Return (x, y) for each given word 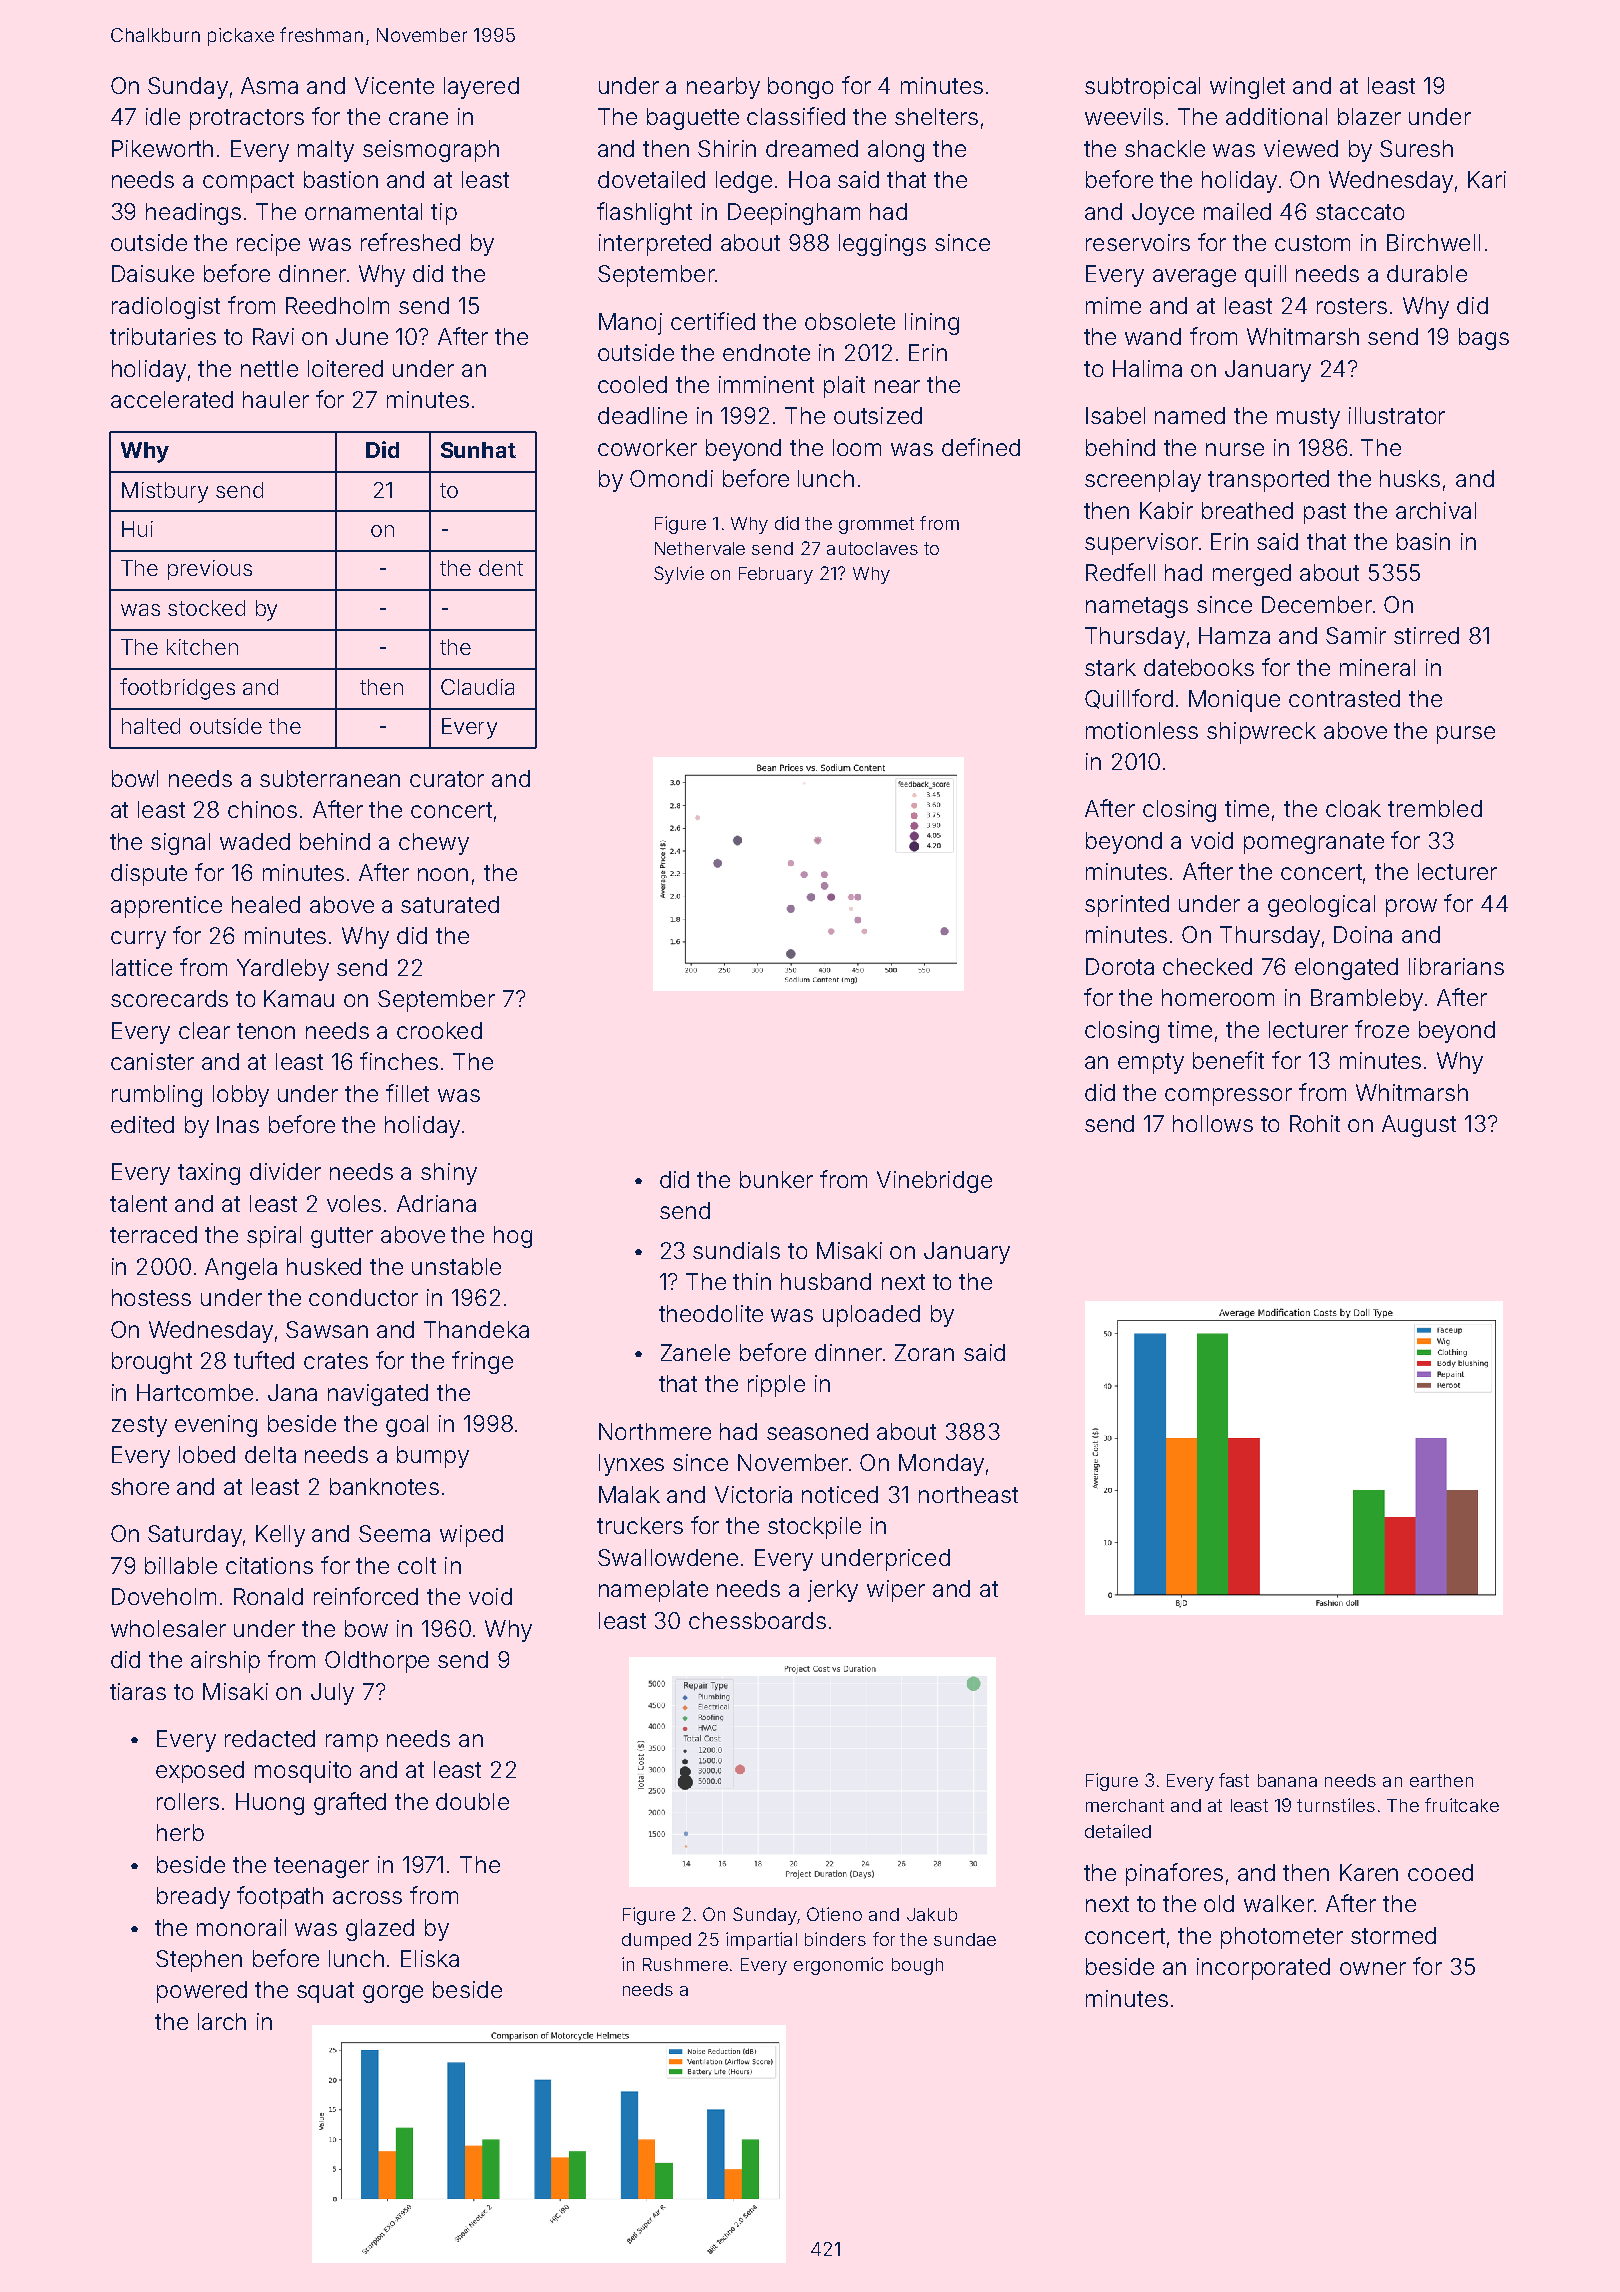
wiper (896, 1591)
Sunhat (478, 450)
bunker (776, 1179)
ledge (744, 182)
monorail (241, 1927)
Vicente (394, 85)
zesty (139, 1426)
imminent (766, 384)
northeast (968, 1494)
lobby (241, 1096)
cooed (1440, 1872)
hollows (1213, 1123)
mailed (1237, 211)
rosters (1352, 306)
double (472, 1801)
